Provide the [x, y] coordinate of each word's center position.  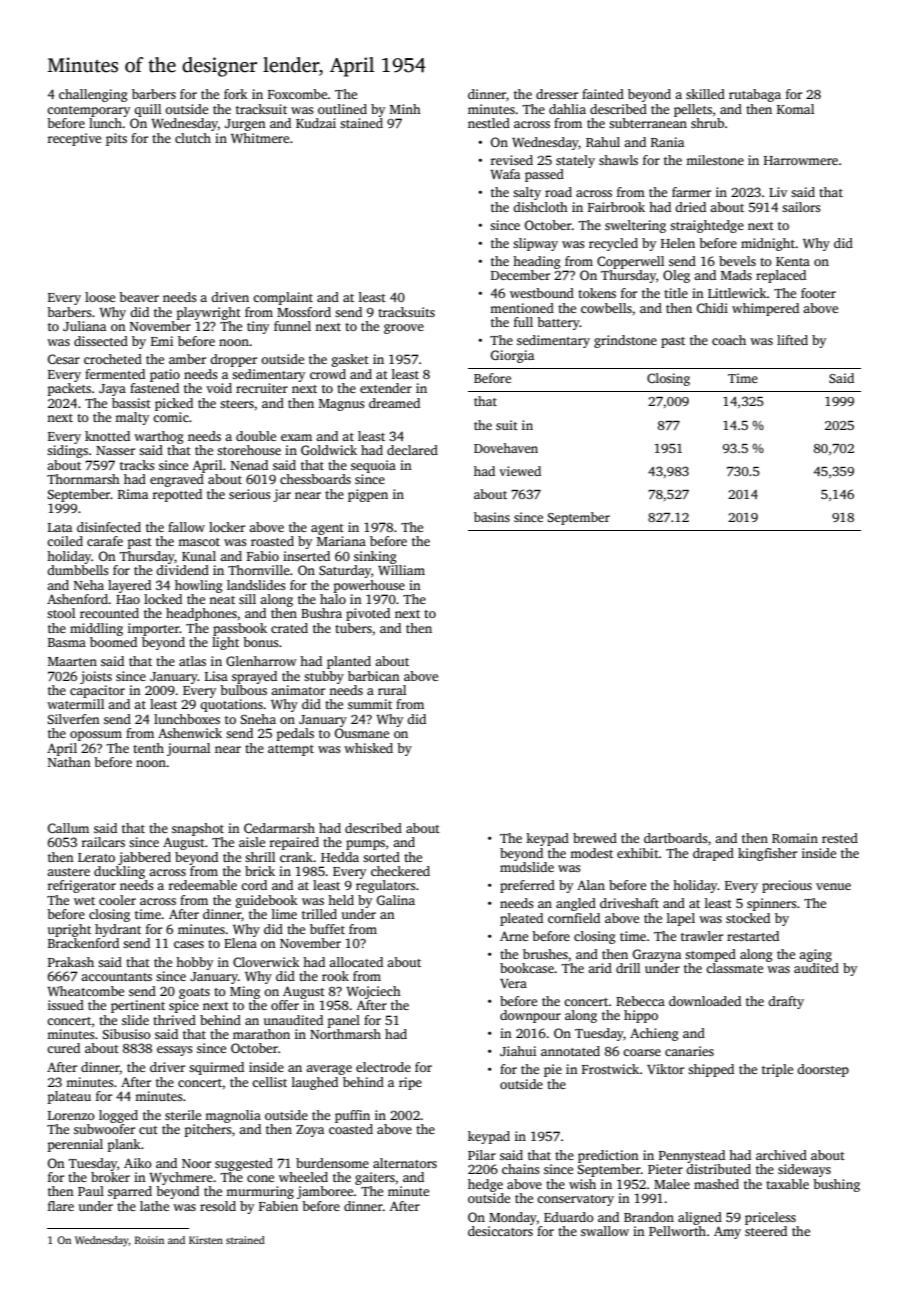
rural [392, 690]
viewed [520, 471]
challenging [93, 95]
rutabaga [755, 95]
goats [194, 993]
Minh [405, 109]
